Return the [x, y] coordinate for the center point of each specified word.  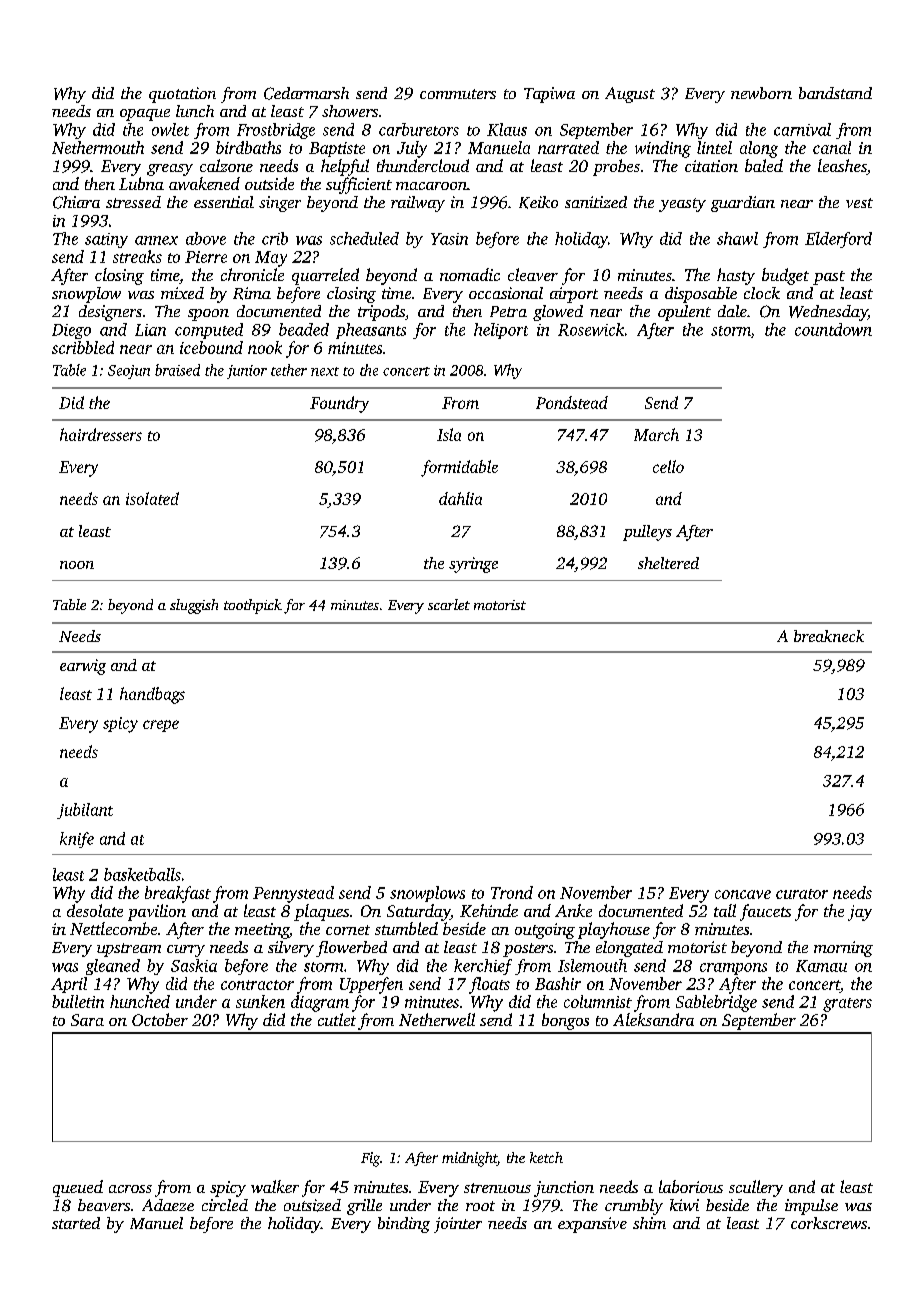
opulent [684, 313]
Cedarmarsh [306, 93]
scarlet [449, 604]
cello [668, 466]
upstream [129, 950]
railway [418, 204]
